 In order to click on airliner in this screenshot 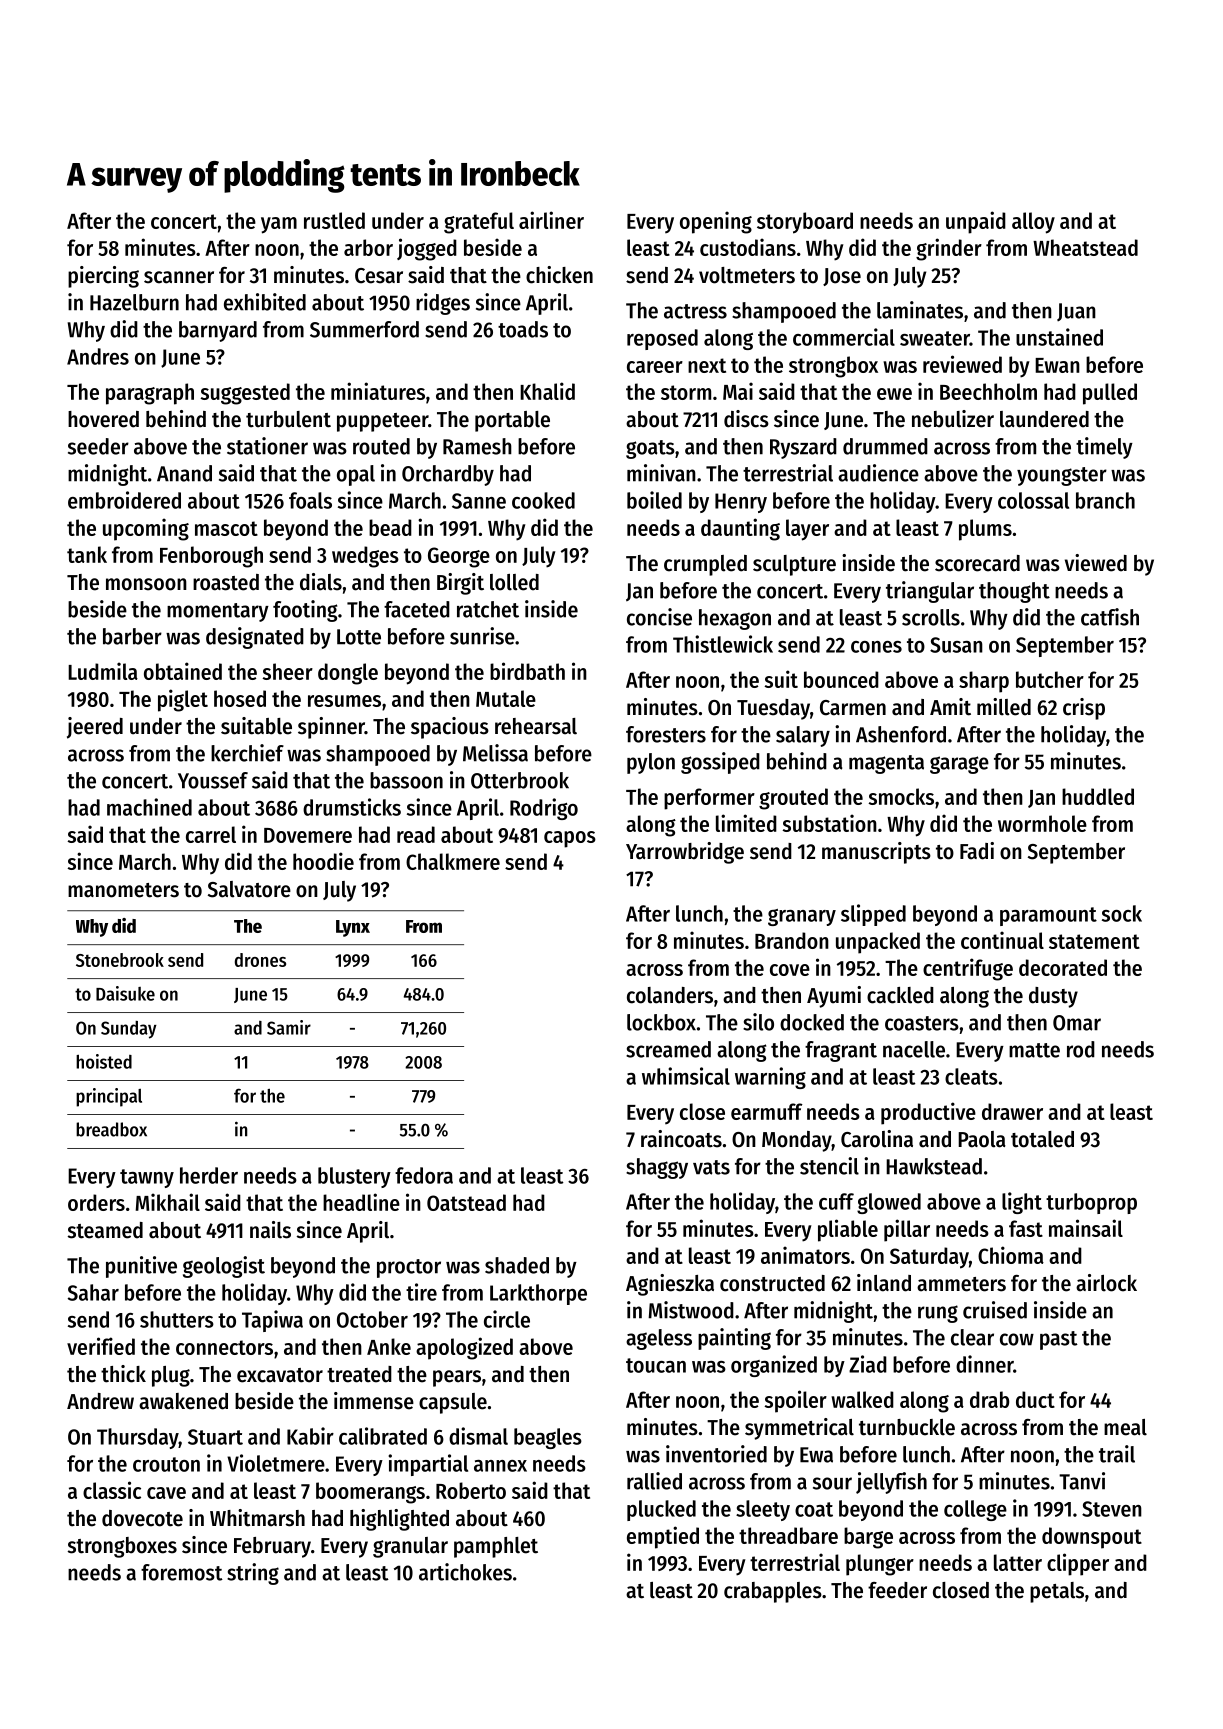, I will do `click(551, 220)`.
